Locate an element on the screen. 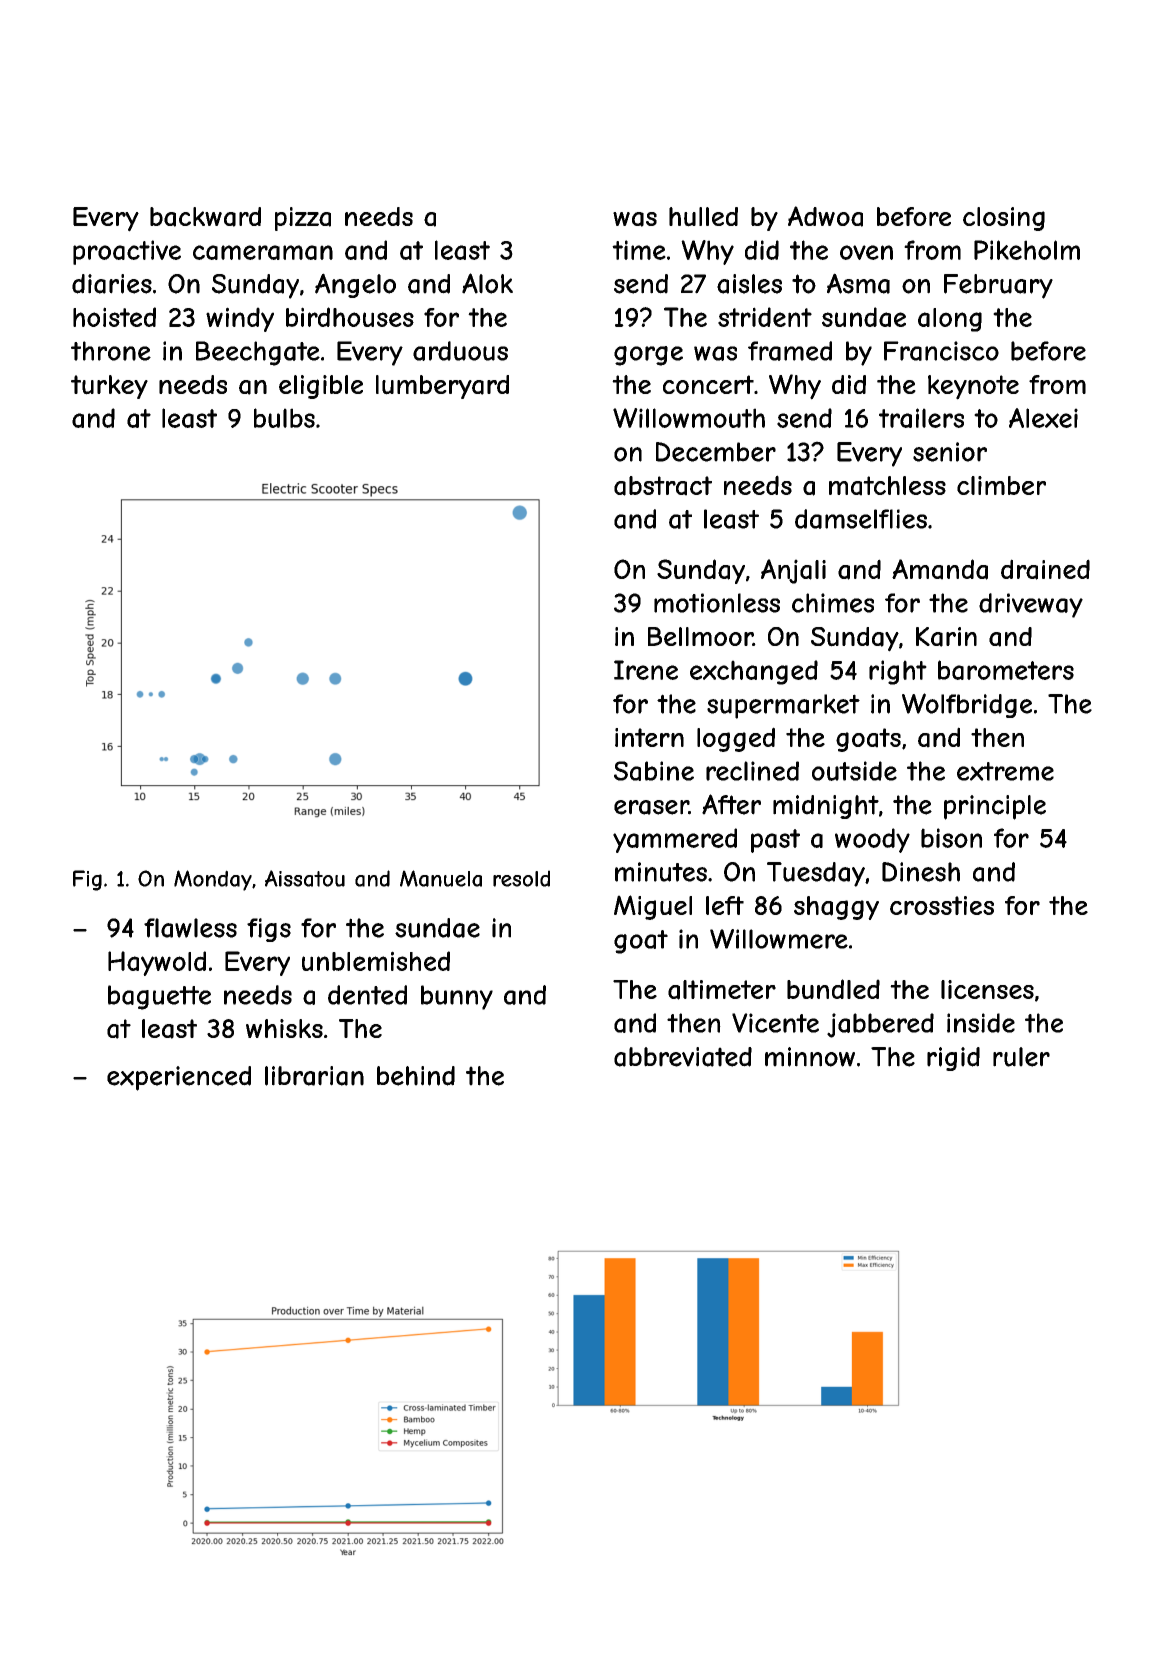 This screenshot has height=1654, width=1165. hulled is located at coordinates (703, 217).
